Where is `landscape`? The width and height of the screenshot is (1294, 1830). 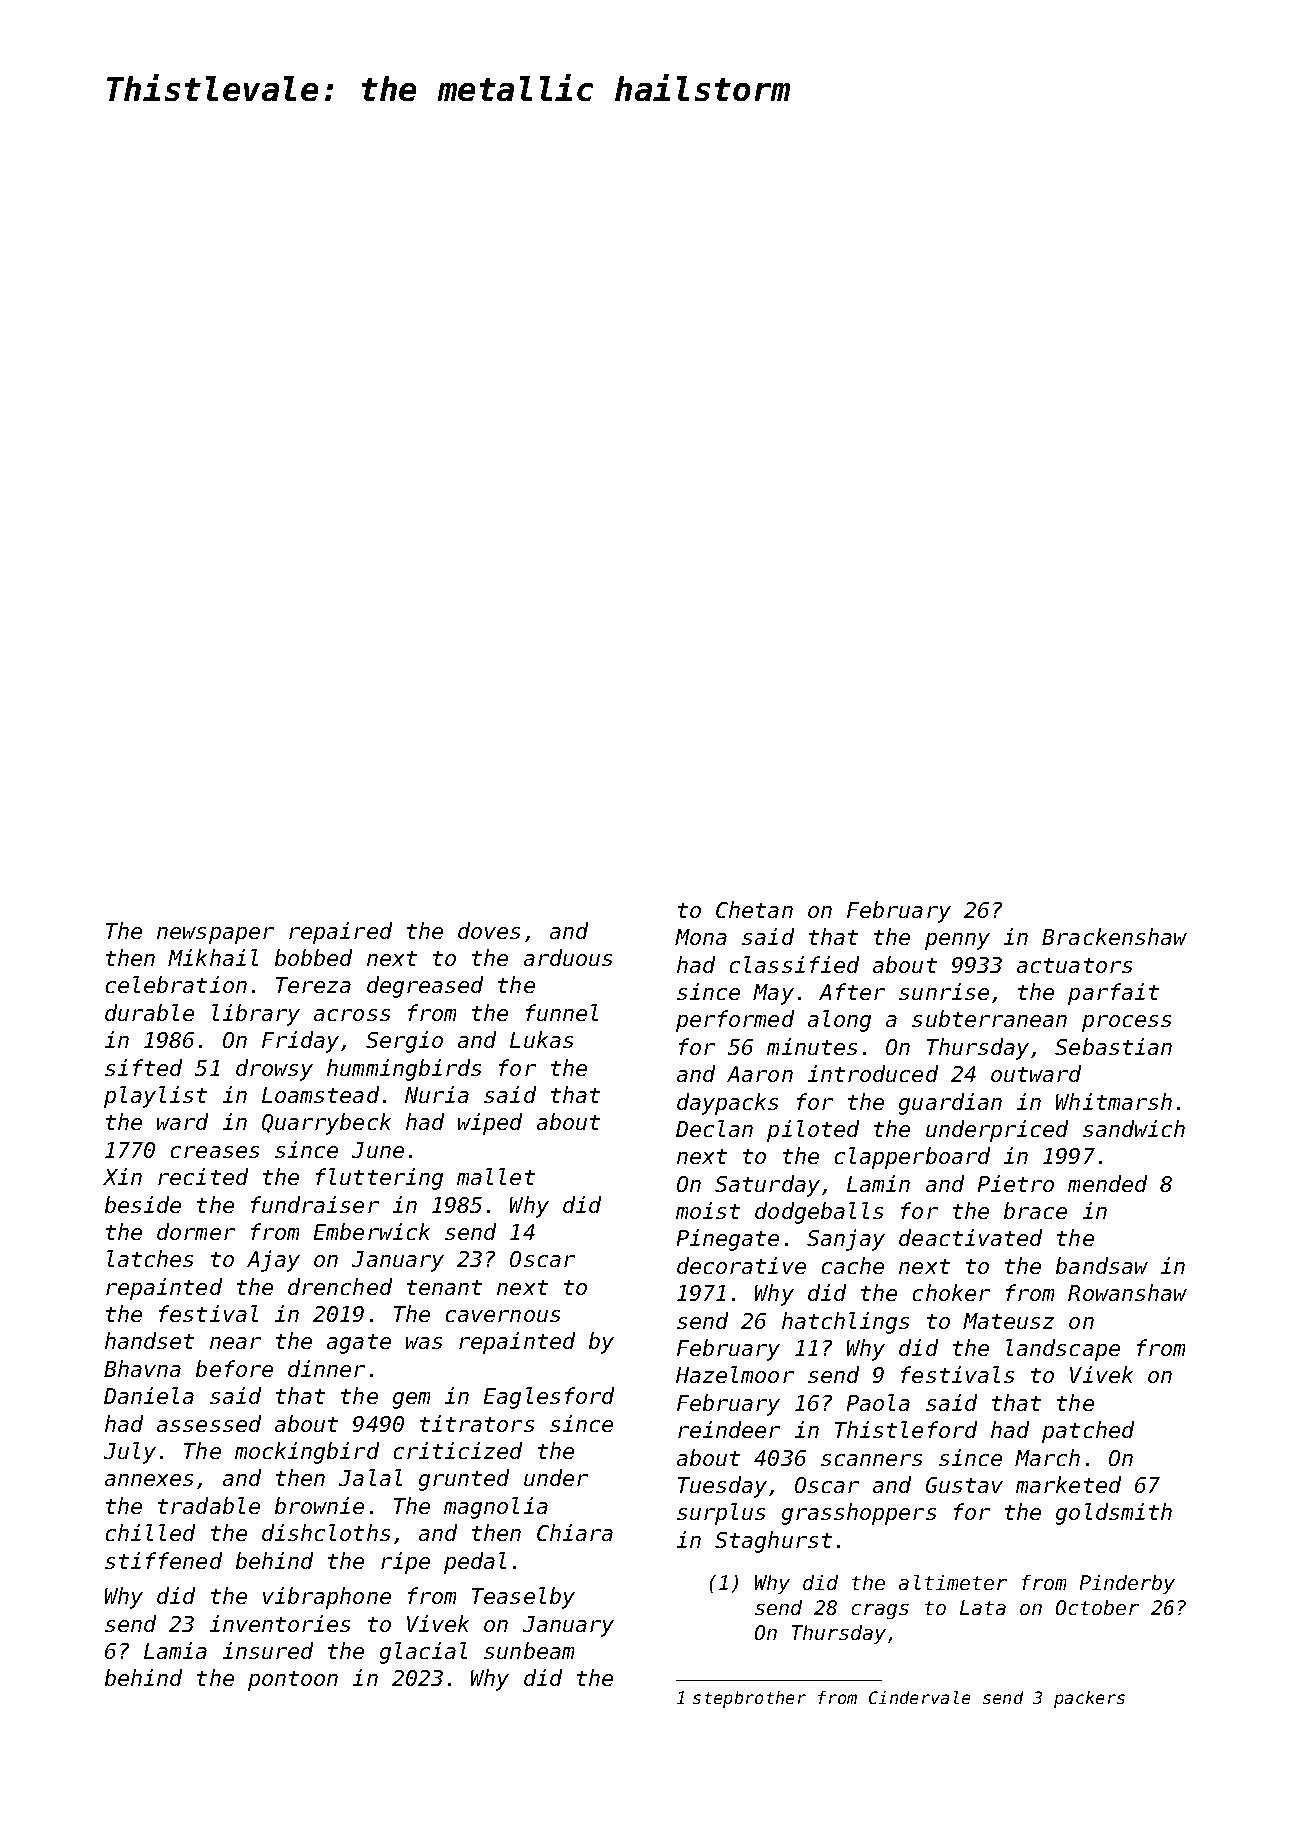
landscape is located at coordinates (1063, 1350).
